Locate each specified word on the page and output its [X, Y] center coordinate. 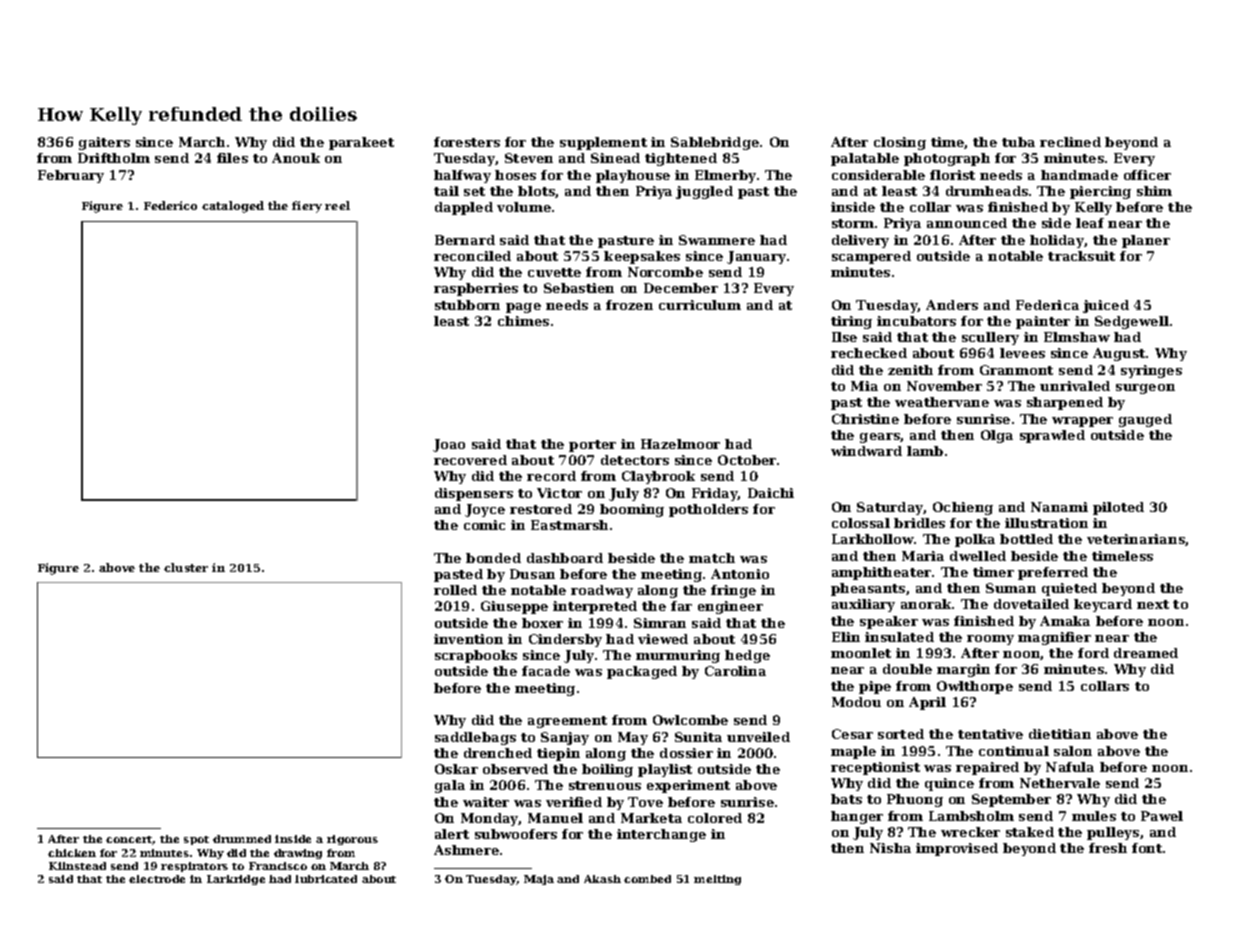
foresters [467, 142]
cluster [186, 567]
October [747, 460]
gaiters [104, 143]
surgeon [1145, 389]
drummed [242, 839]
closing [900, 143]
